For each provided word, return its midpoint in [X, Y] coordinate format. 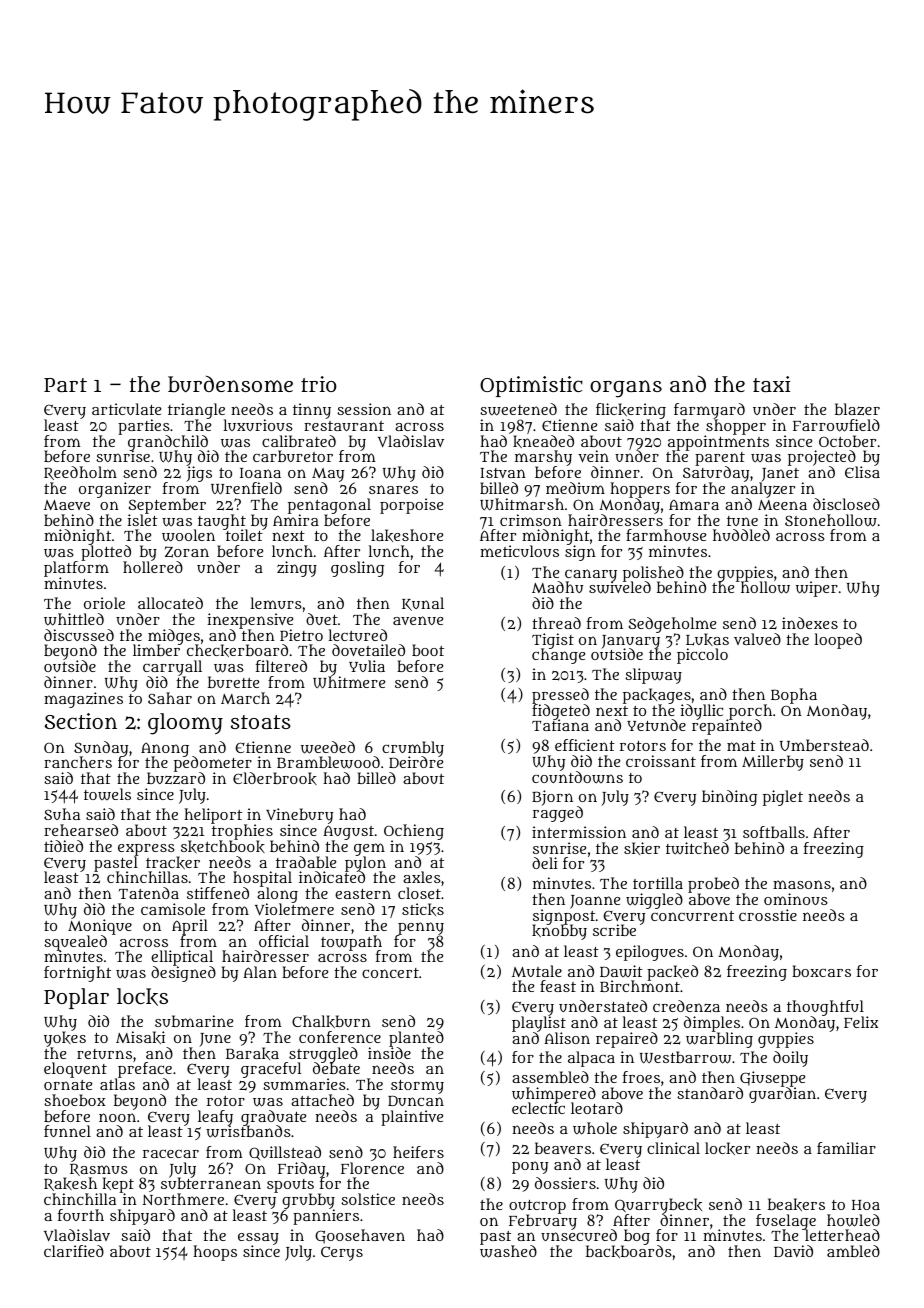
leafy [215, 1118]
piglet [783, 798]
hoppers [640, 490]
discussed [79, 635]
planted [416, 1039]
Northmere [183, 1199]
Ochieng [414, 832]
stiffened [218, 893]
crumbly [413, 749]
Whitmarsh [522, 504]
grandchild [168, 443]
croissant [661, 761]
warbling [719, 1040]
